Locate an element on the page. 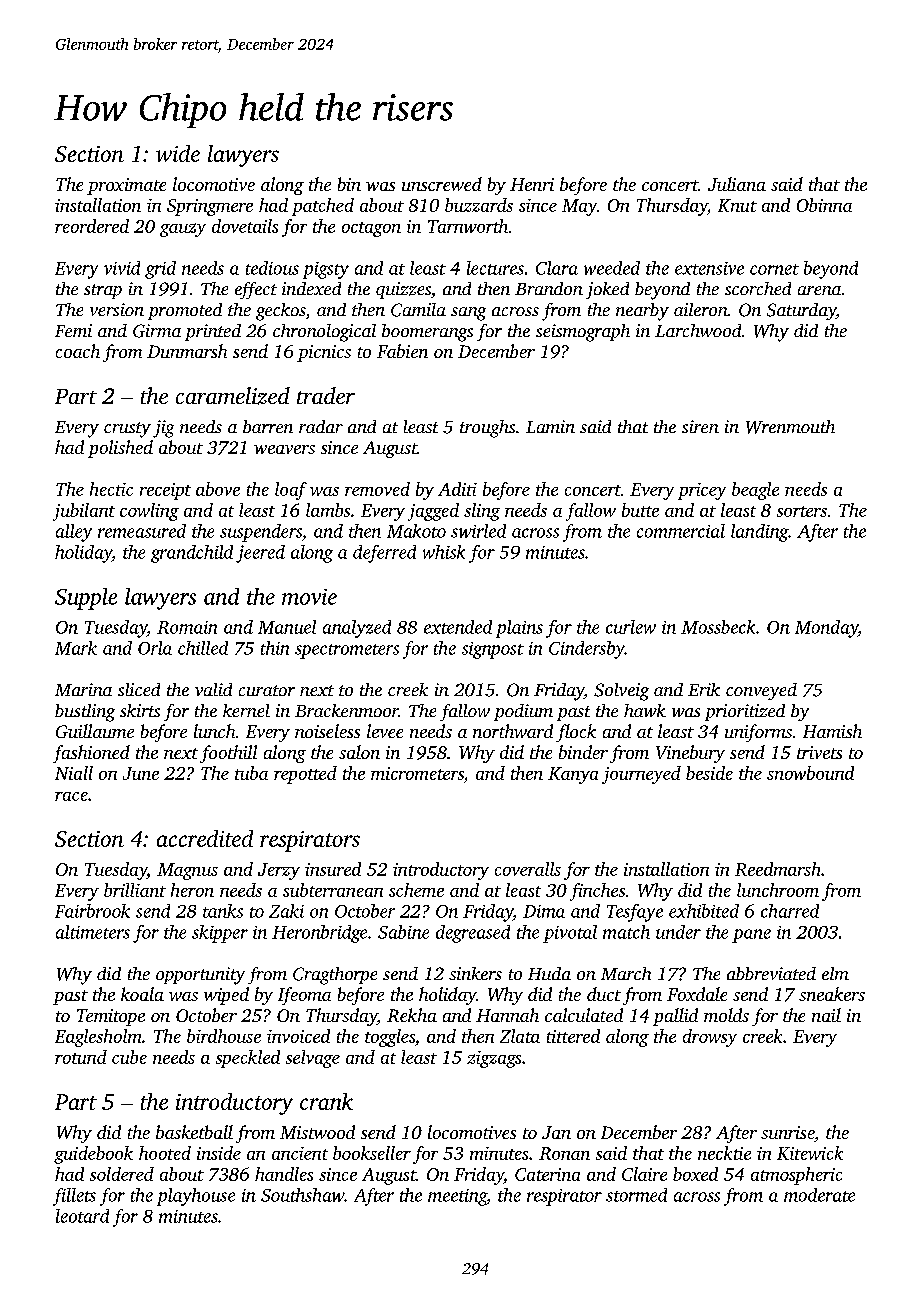  northward is located at coordinates (513, 731).
